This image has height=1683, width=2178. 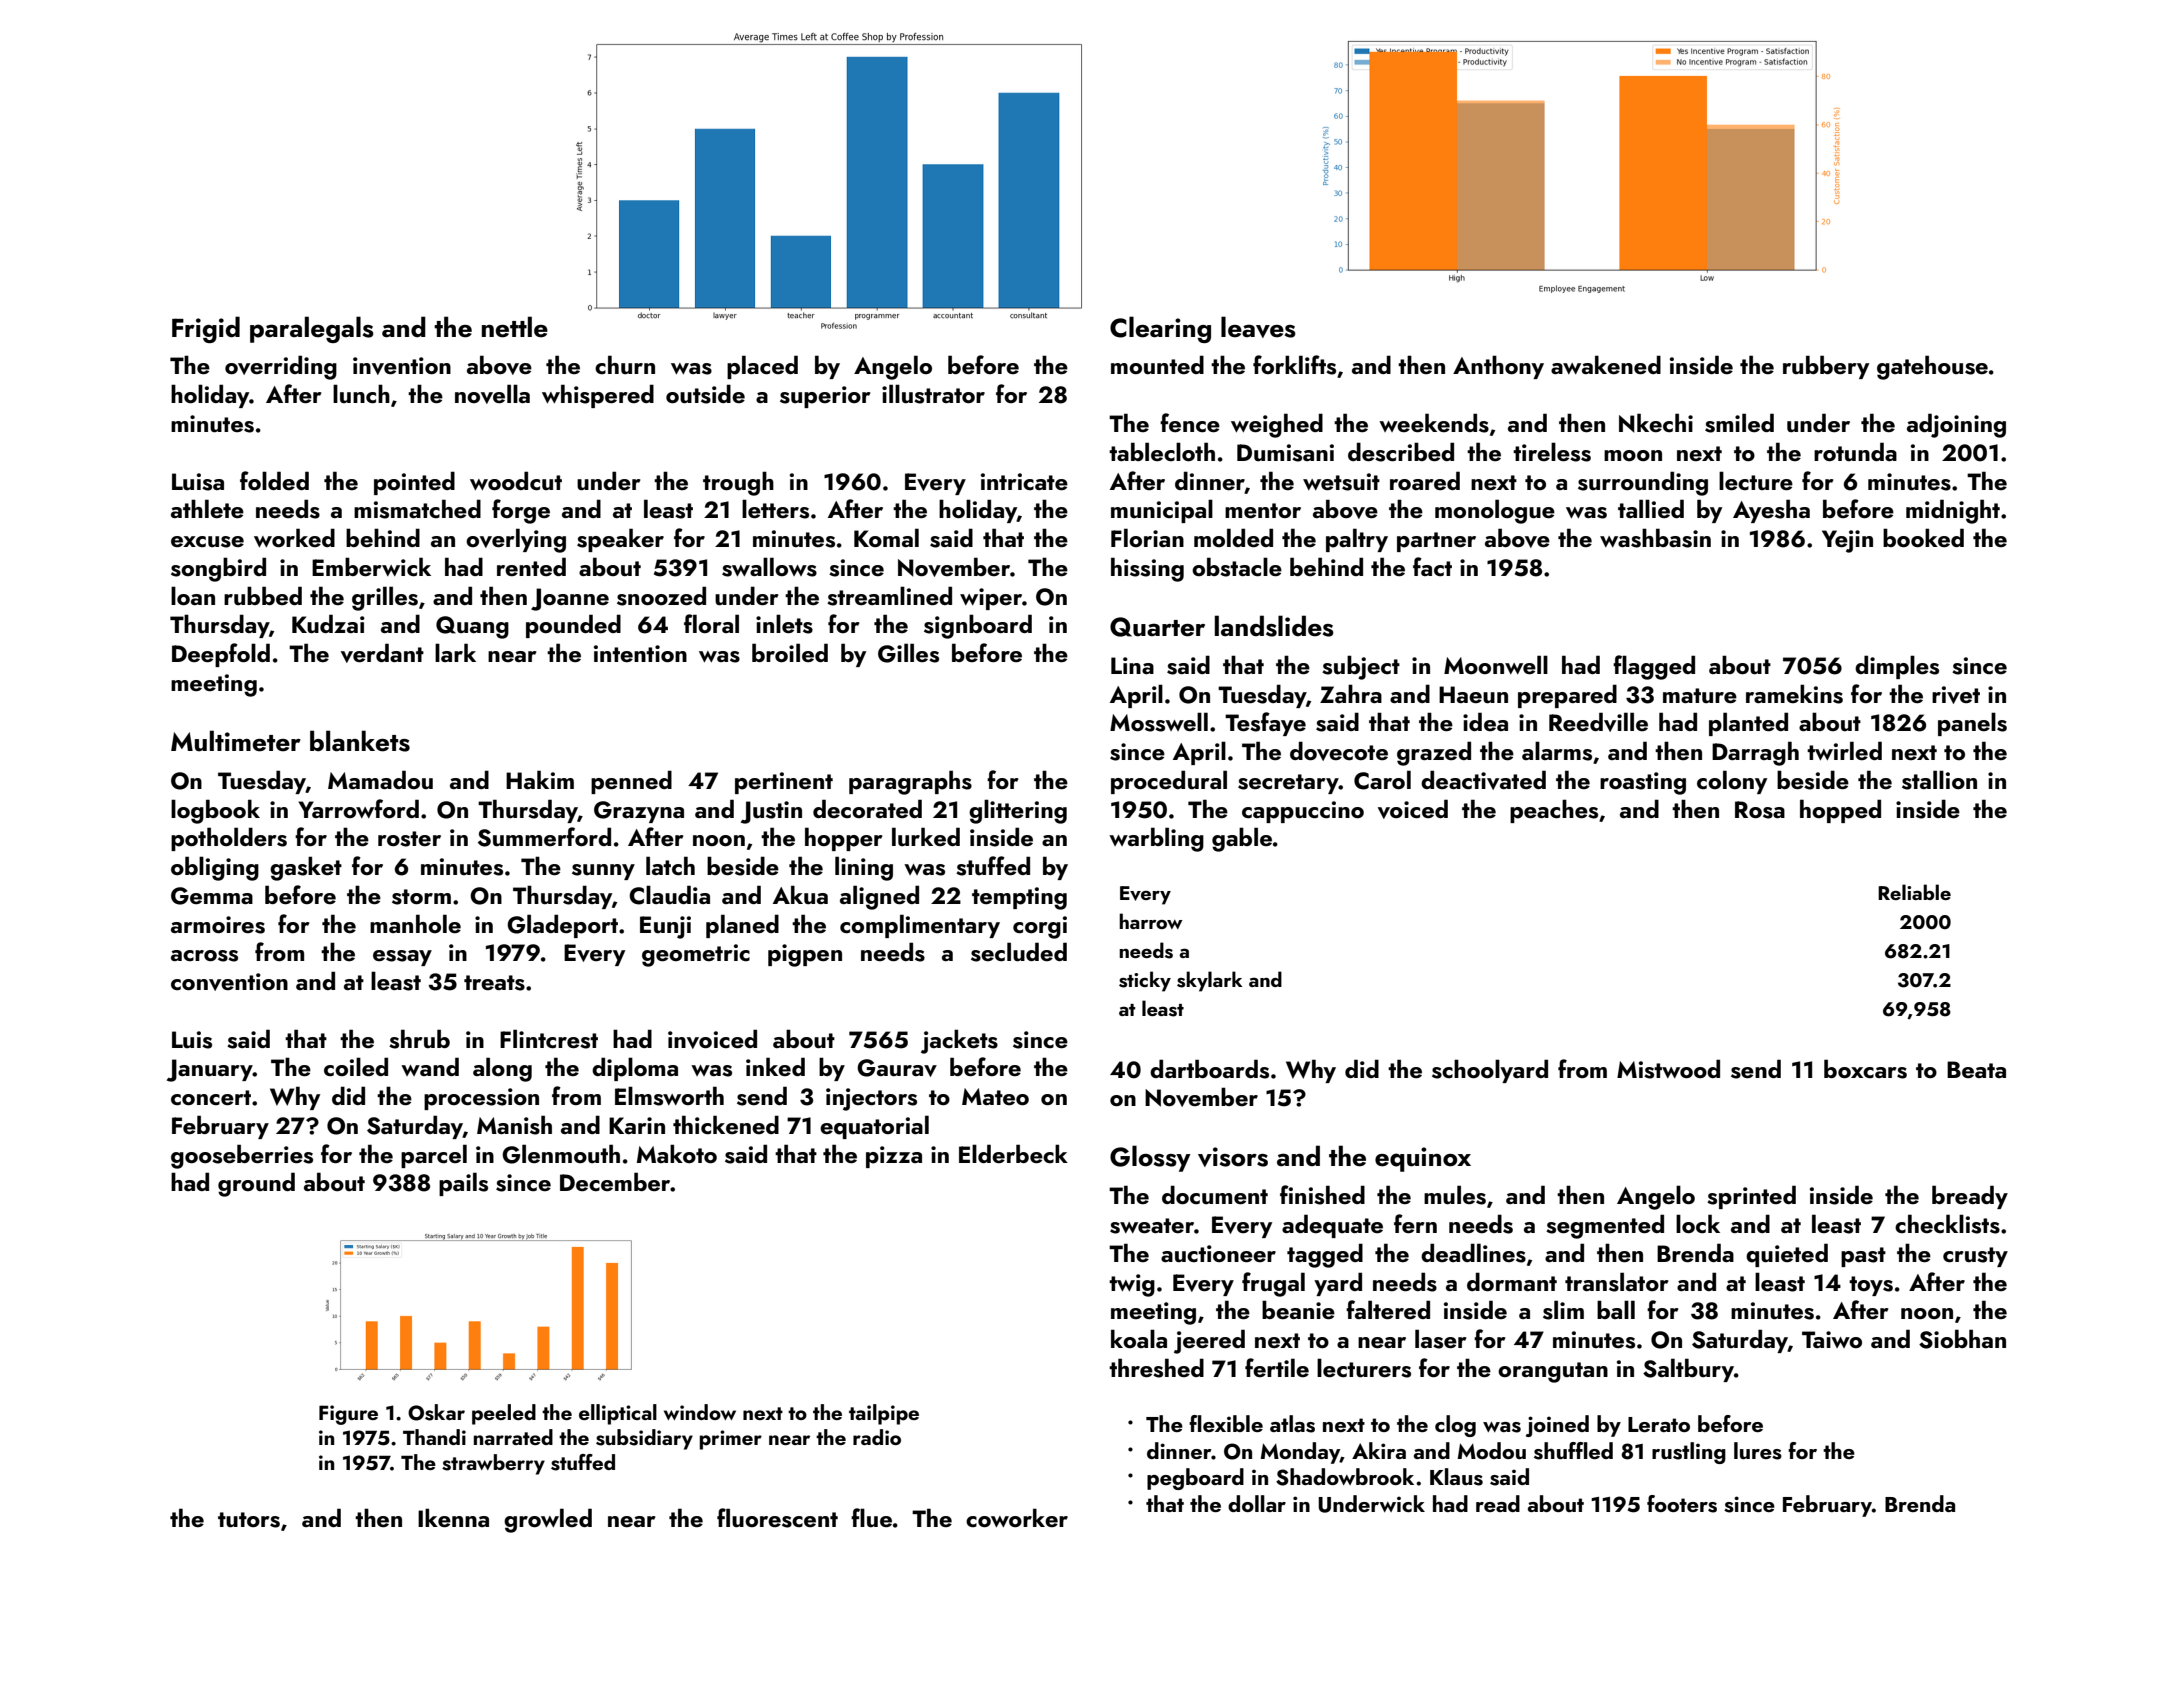 What do you see at coordinates (1939, 780) in the image?
I see `stallion` at bounding box center [1939, 780].
